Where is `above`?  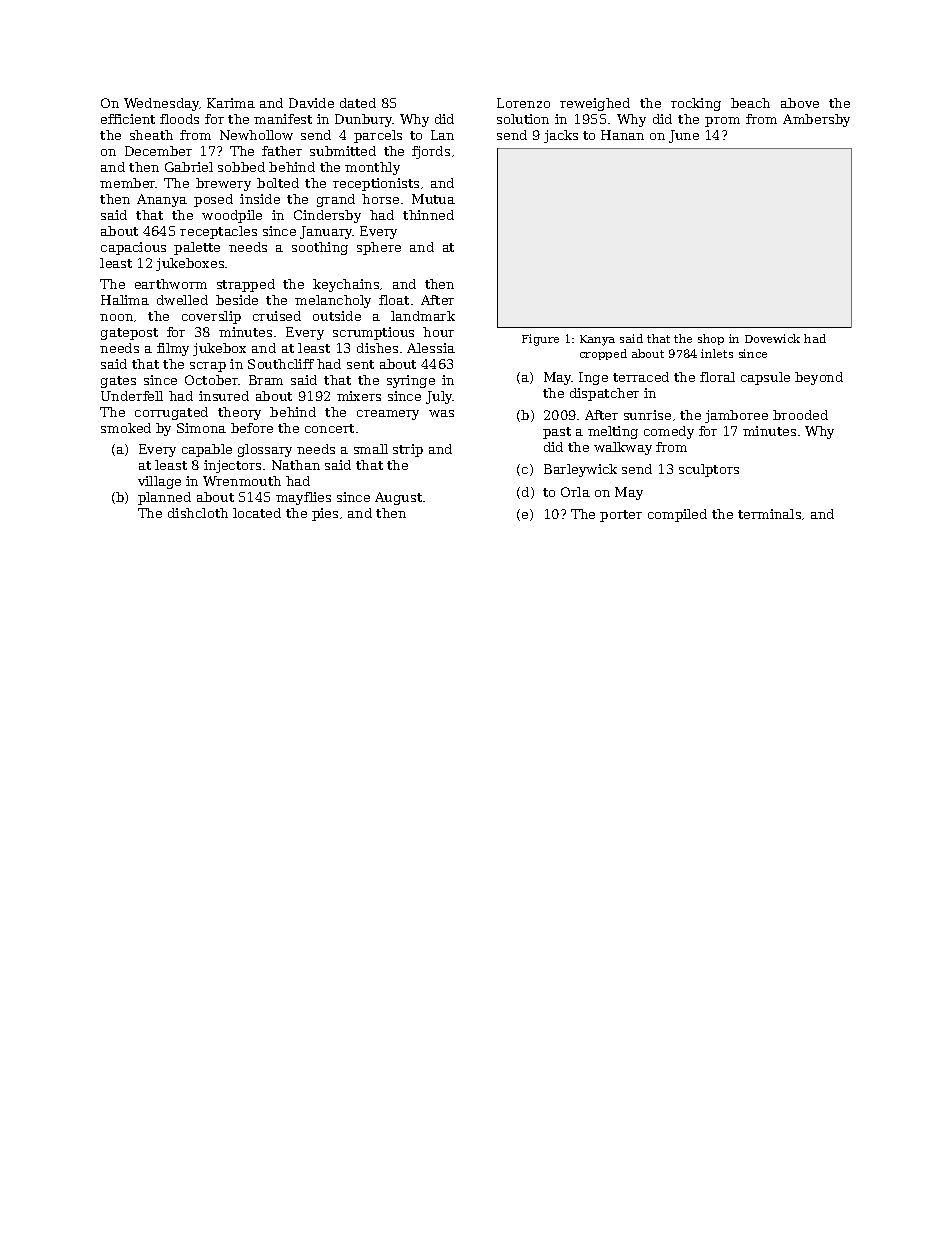 above is located at coordinates (800, 103).
